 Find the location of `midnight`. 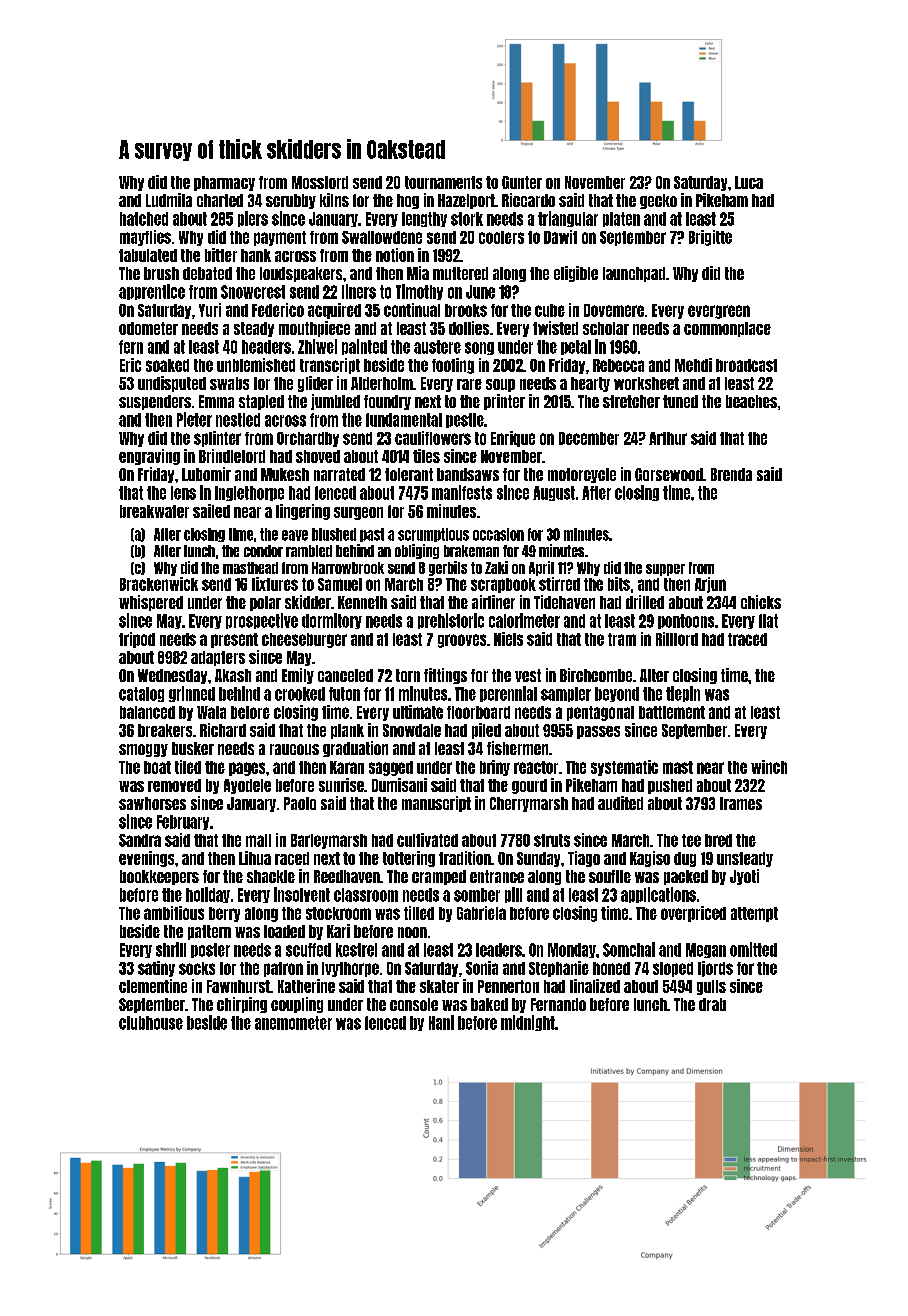

midnight is located at coordinates (528, 1023).
